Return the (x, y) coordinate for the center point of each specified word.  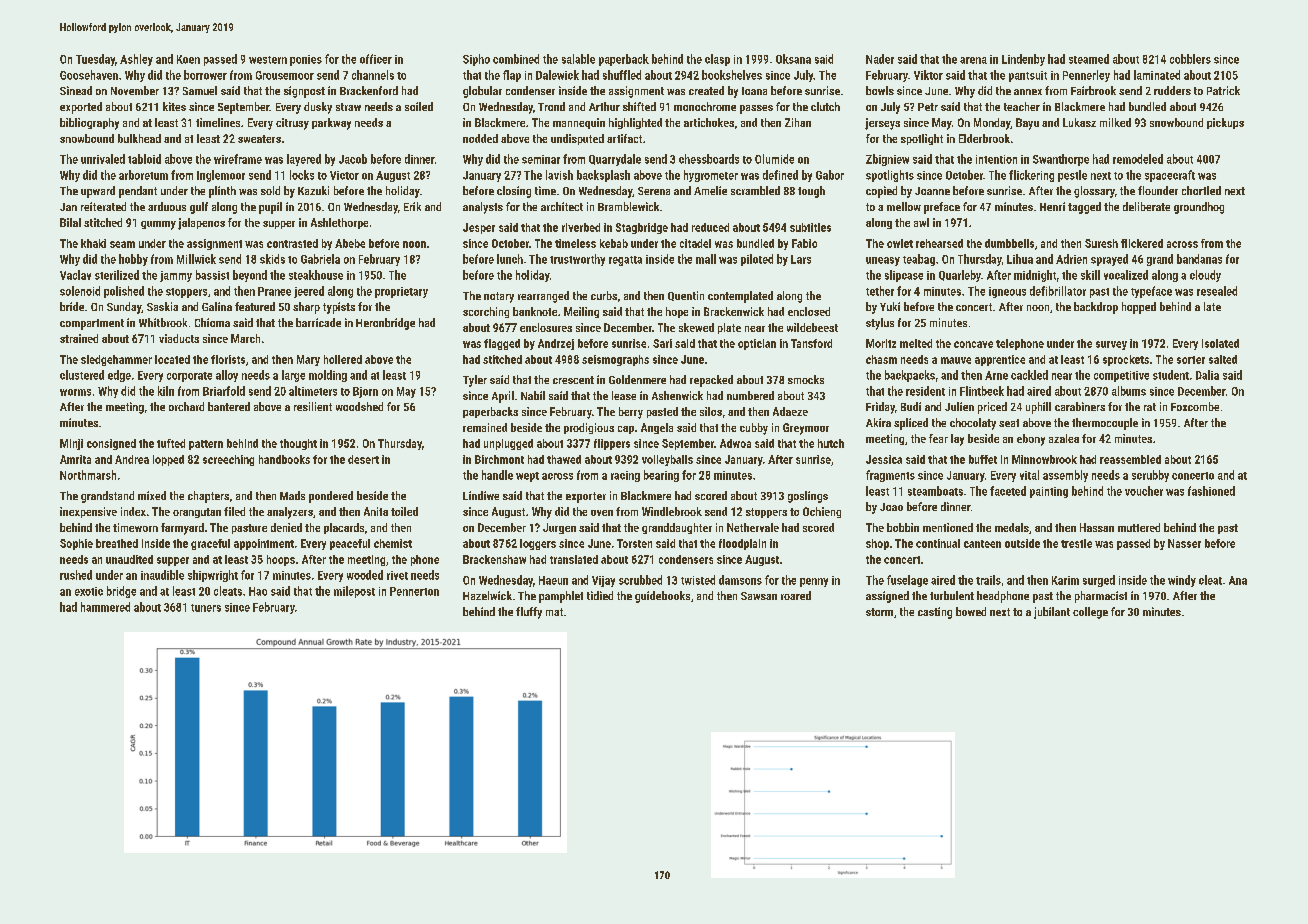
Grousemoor (285, 75)
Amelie (710, 190)
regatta (625, 261)
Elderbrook (984, 138)
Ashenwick (677, 395)
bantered (229, 406)
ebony (1031, 440)
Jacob (353, 159)
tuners (206, 608)
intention (996, 159)
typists (339, 308)
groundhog (1199, 208)
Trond (551, 106)
